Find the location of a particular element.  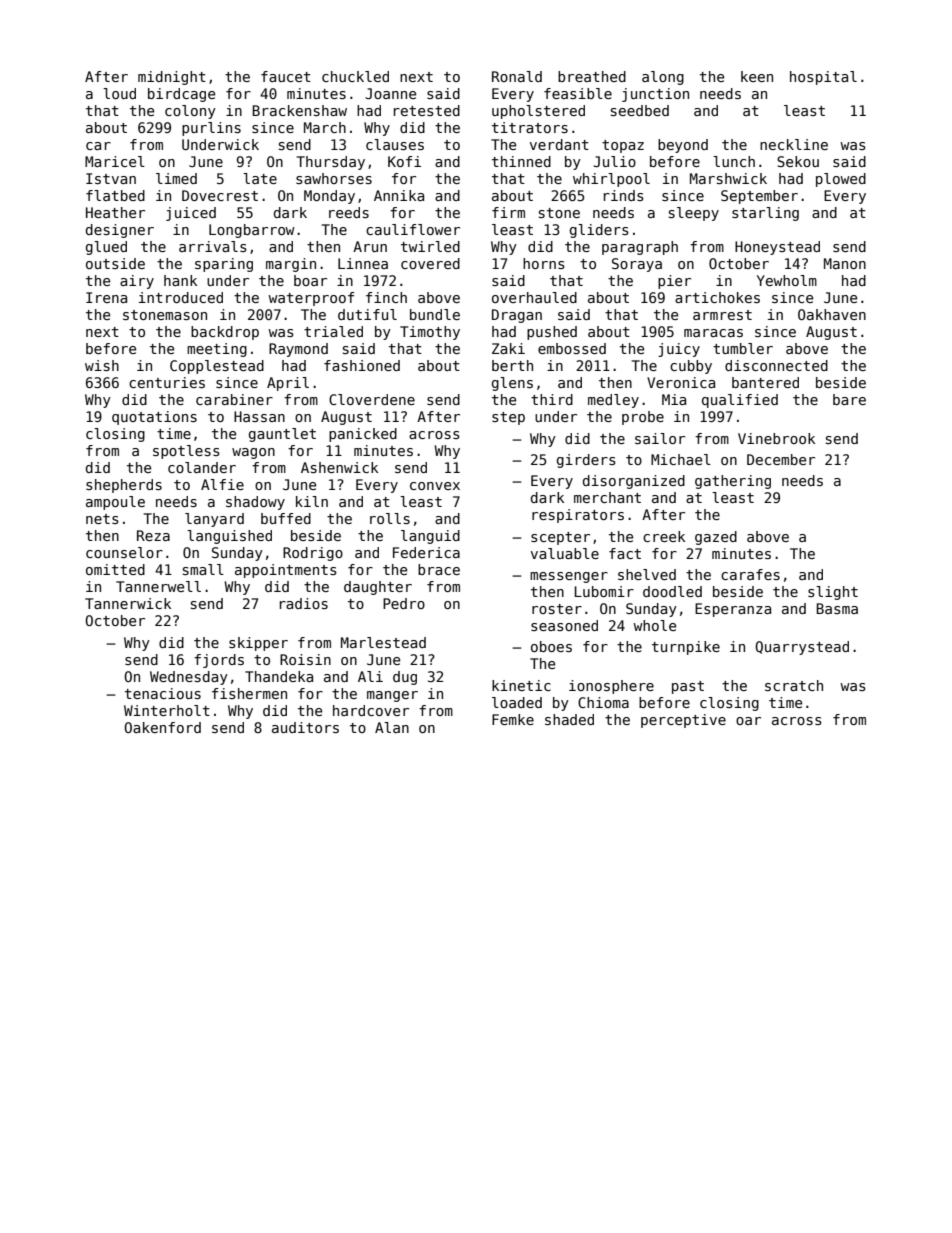

spotless is located at coordinates (186, 452).
